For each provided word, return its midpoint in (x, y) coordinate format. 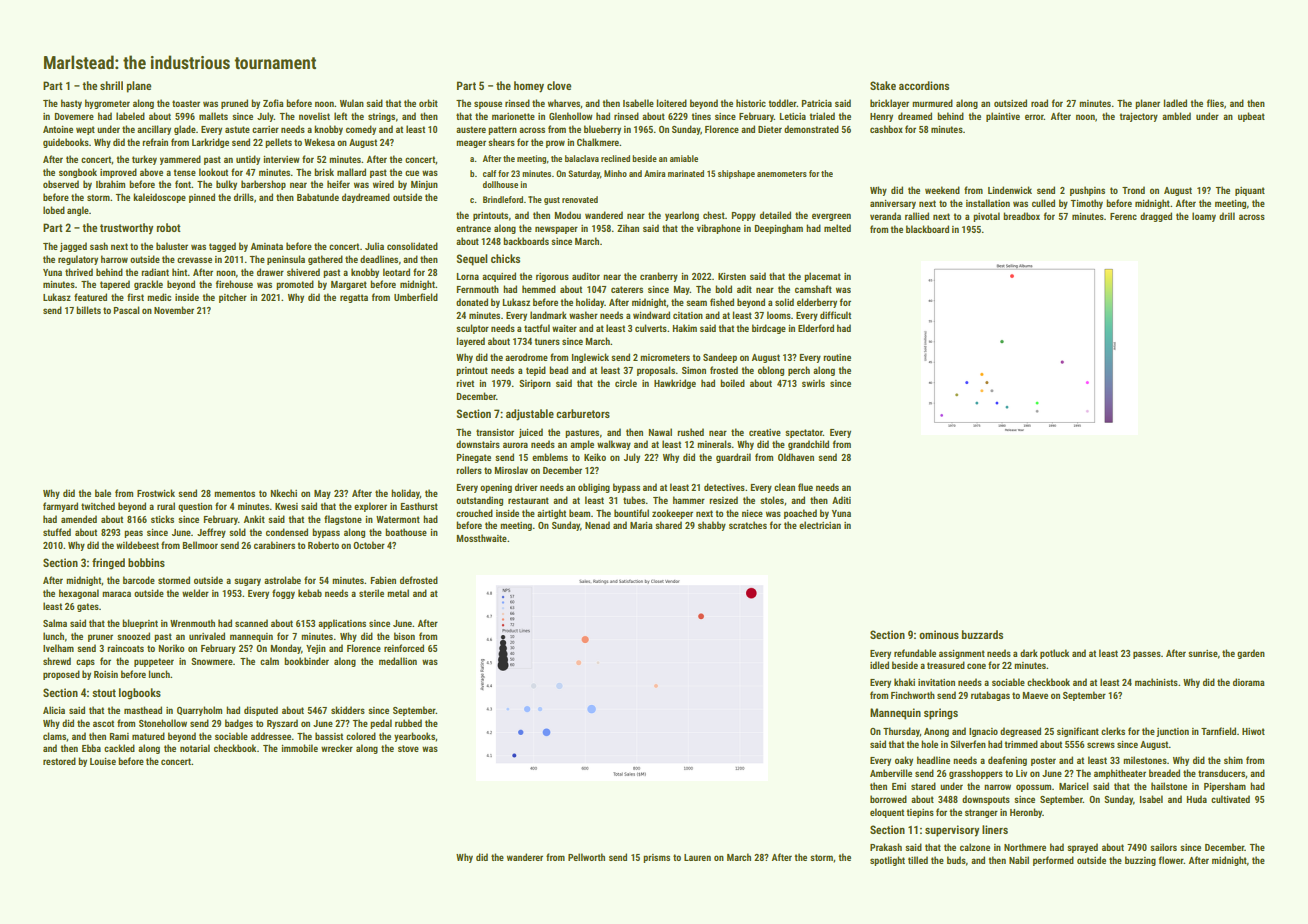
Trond (1133, 190)
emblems (550, 457)
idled (879, 665)
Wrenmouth (192, 623)
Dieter (770, 129)
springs (941, 714)
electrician (820, 525)
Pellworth (586, 857)
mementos (234, 493)
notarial (195, 748)
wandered (604, 215)
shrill (111, 85)
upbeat (1251, 117)
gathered (325, 260)
